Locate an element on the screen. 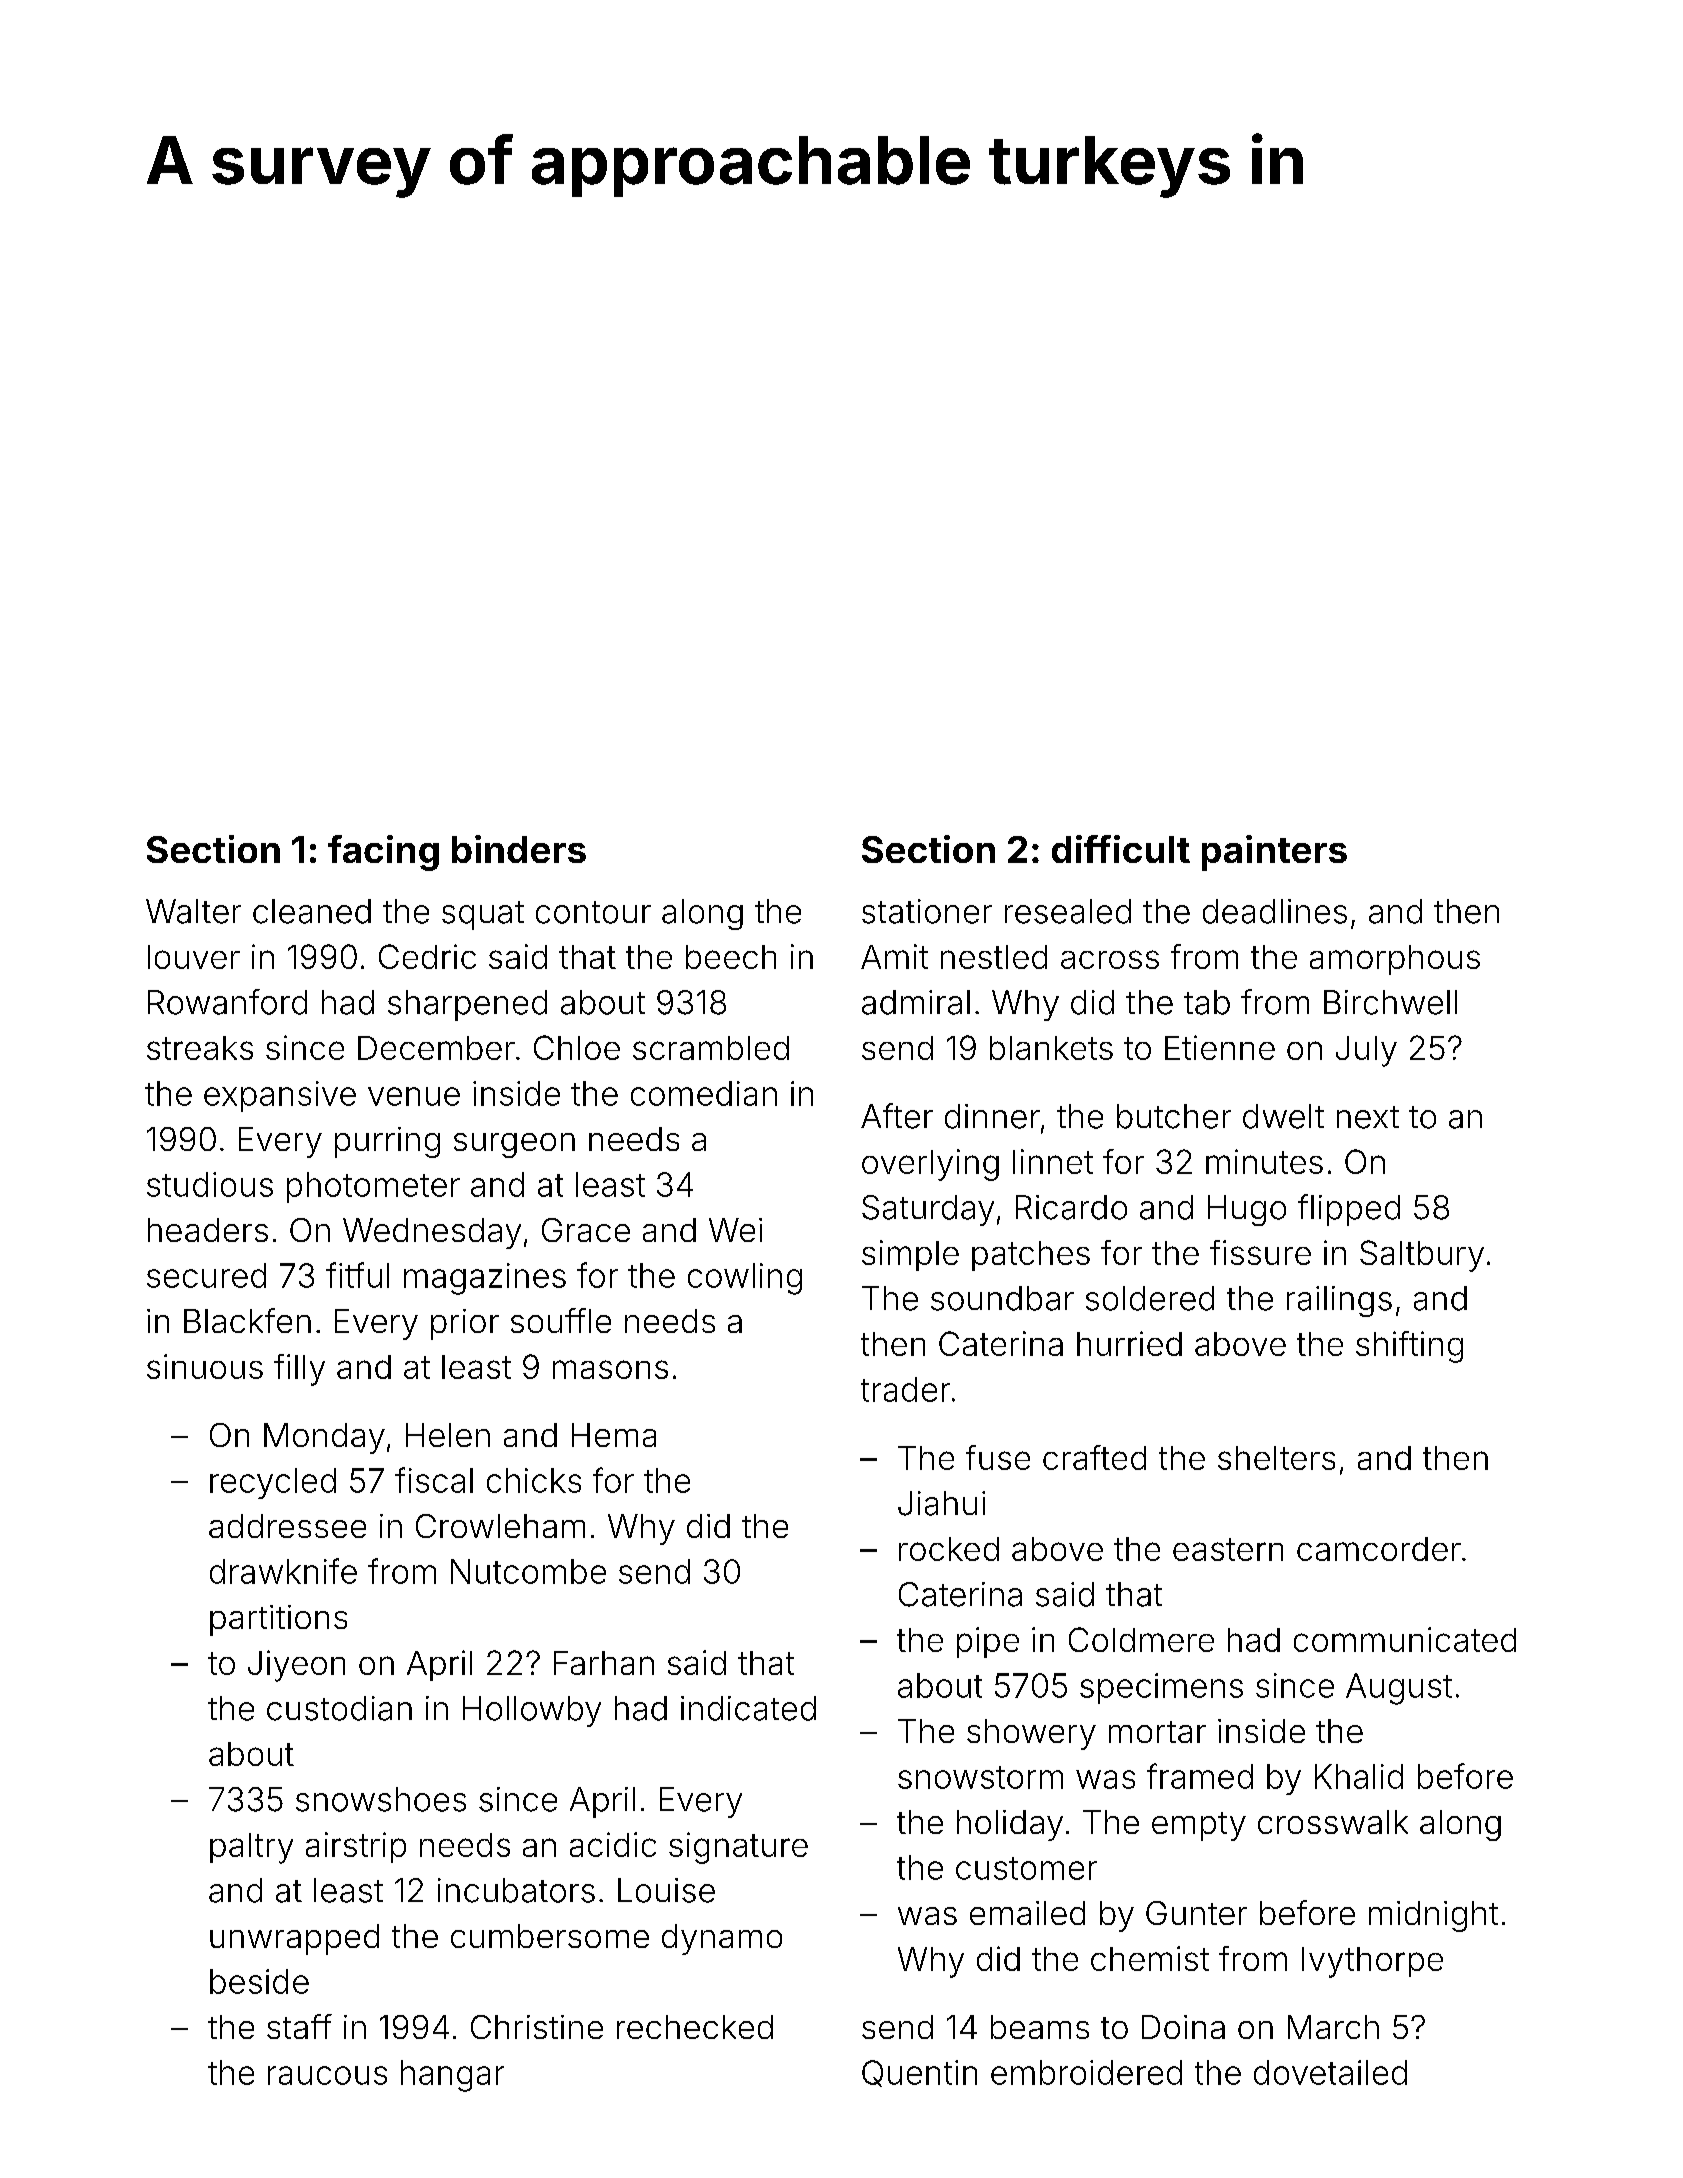  camcorder is located at coordinates (1379, 1549).
